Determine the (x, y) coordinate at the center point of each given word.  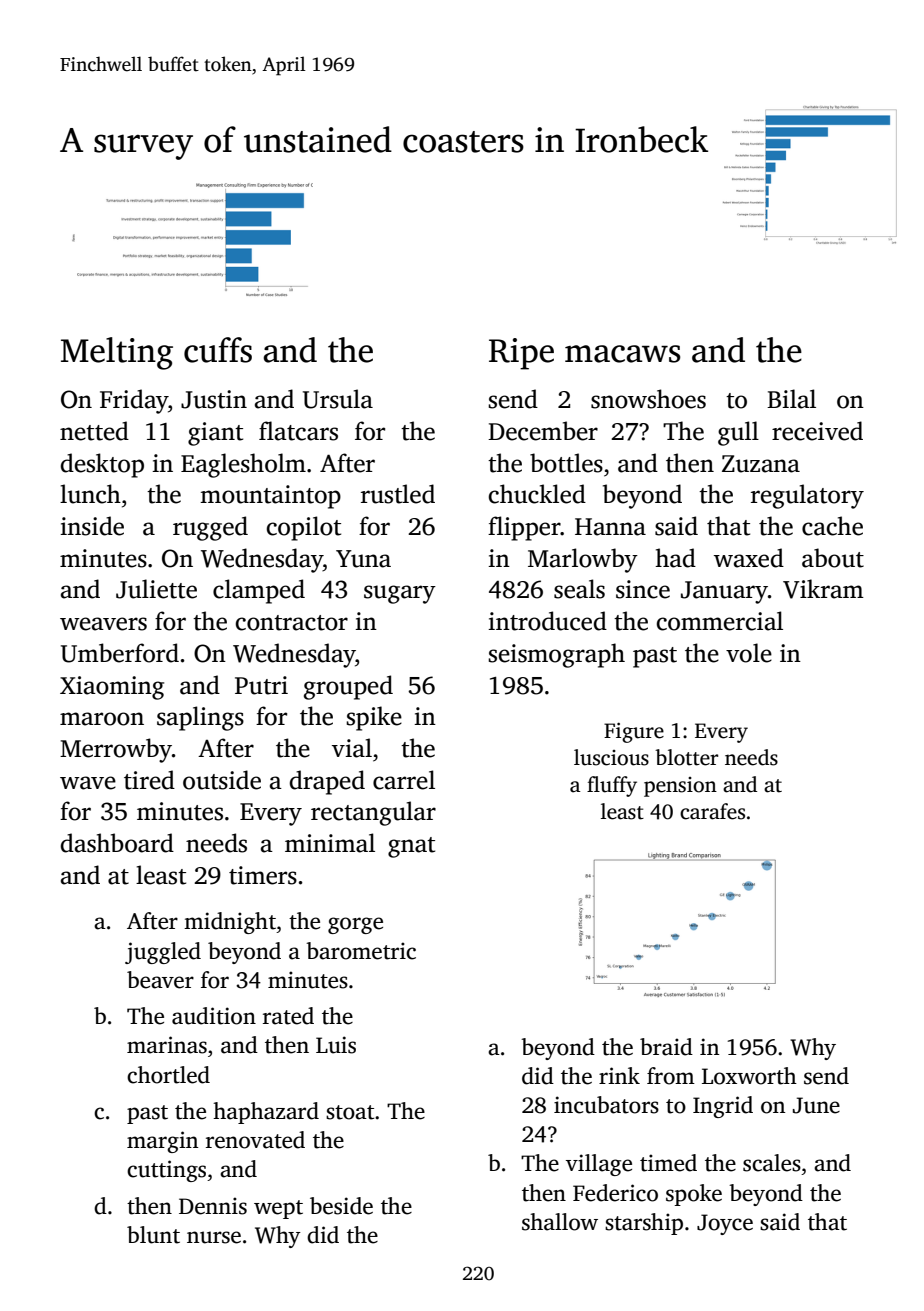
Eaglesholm (243, 465)
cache (832, 526)
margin (162, 1142)
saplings (200, 718)
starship (644, 1224)
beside (341, 1206)
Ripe (521, 354)
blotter (686, 757)
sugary (400, 594)
